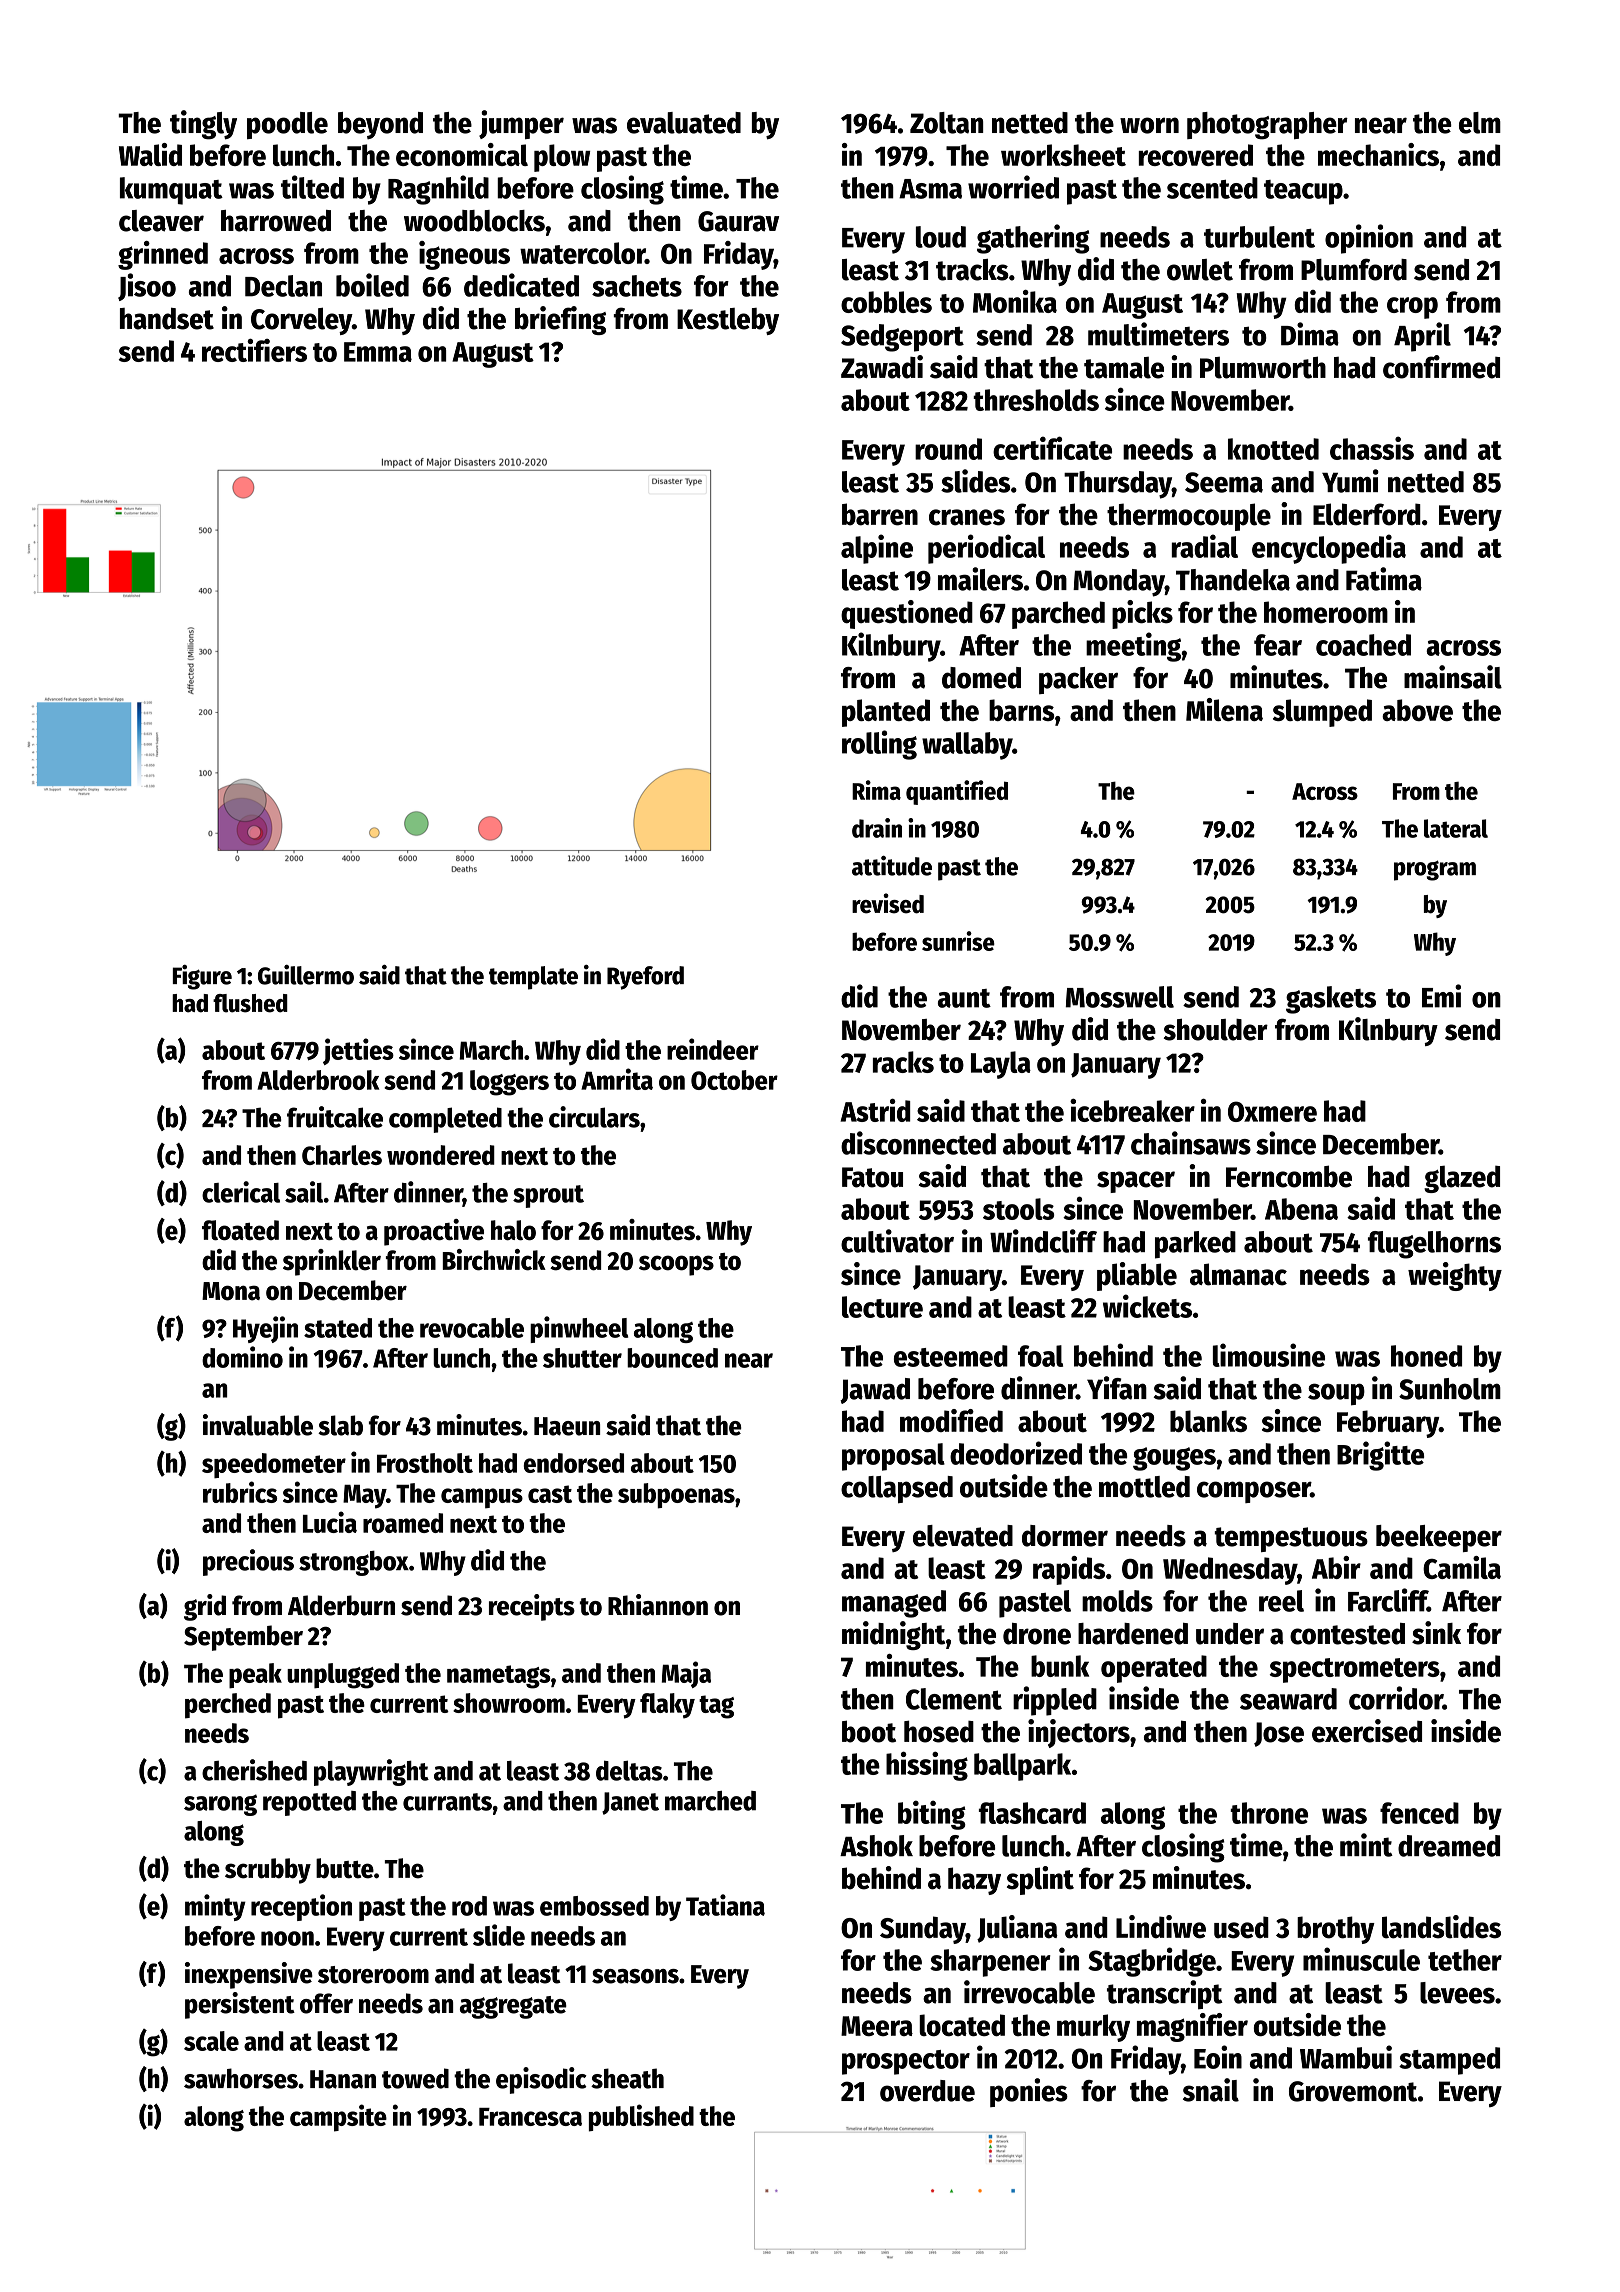 This screenshot has height=2292, width=1620. Describe the element at coordinates (1353, 2091) in the screenshot. I see `Grovemont` at that location.
